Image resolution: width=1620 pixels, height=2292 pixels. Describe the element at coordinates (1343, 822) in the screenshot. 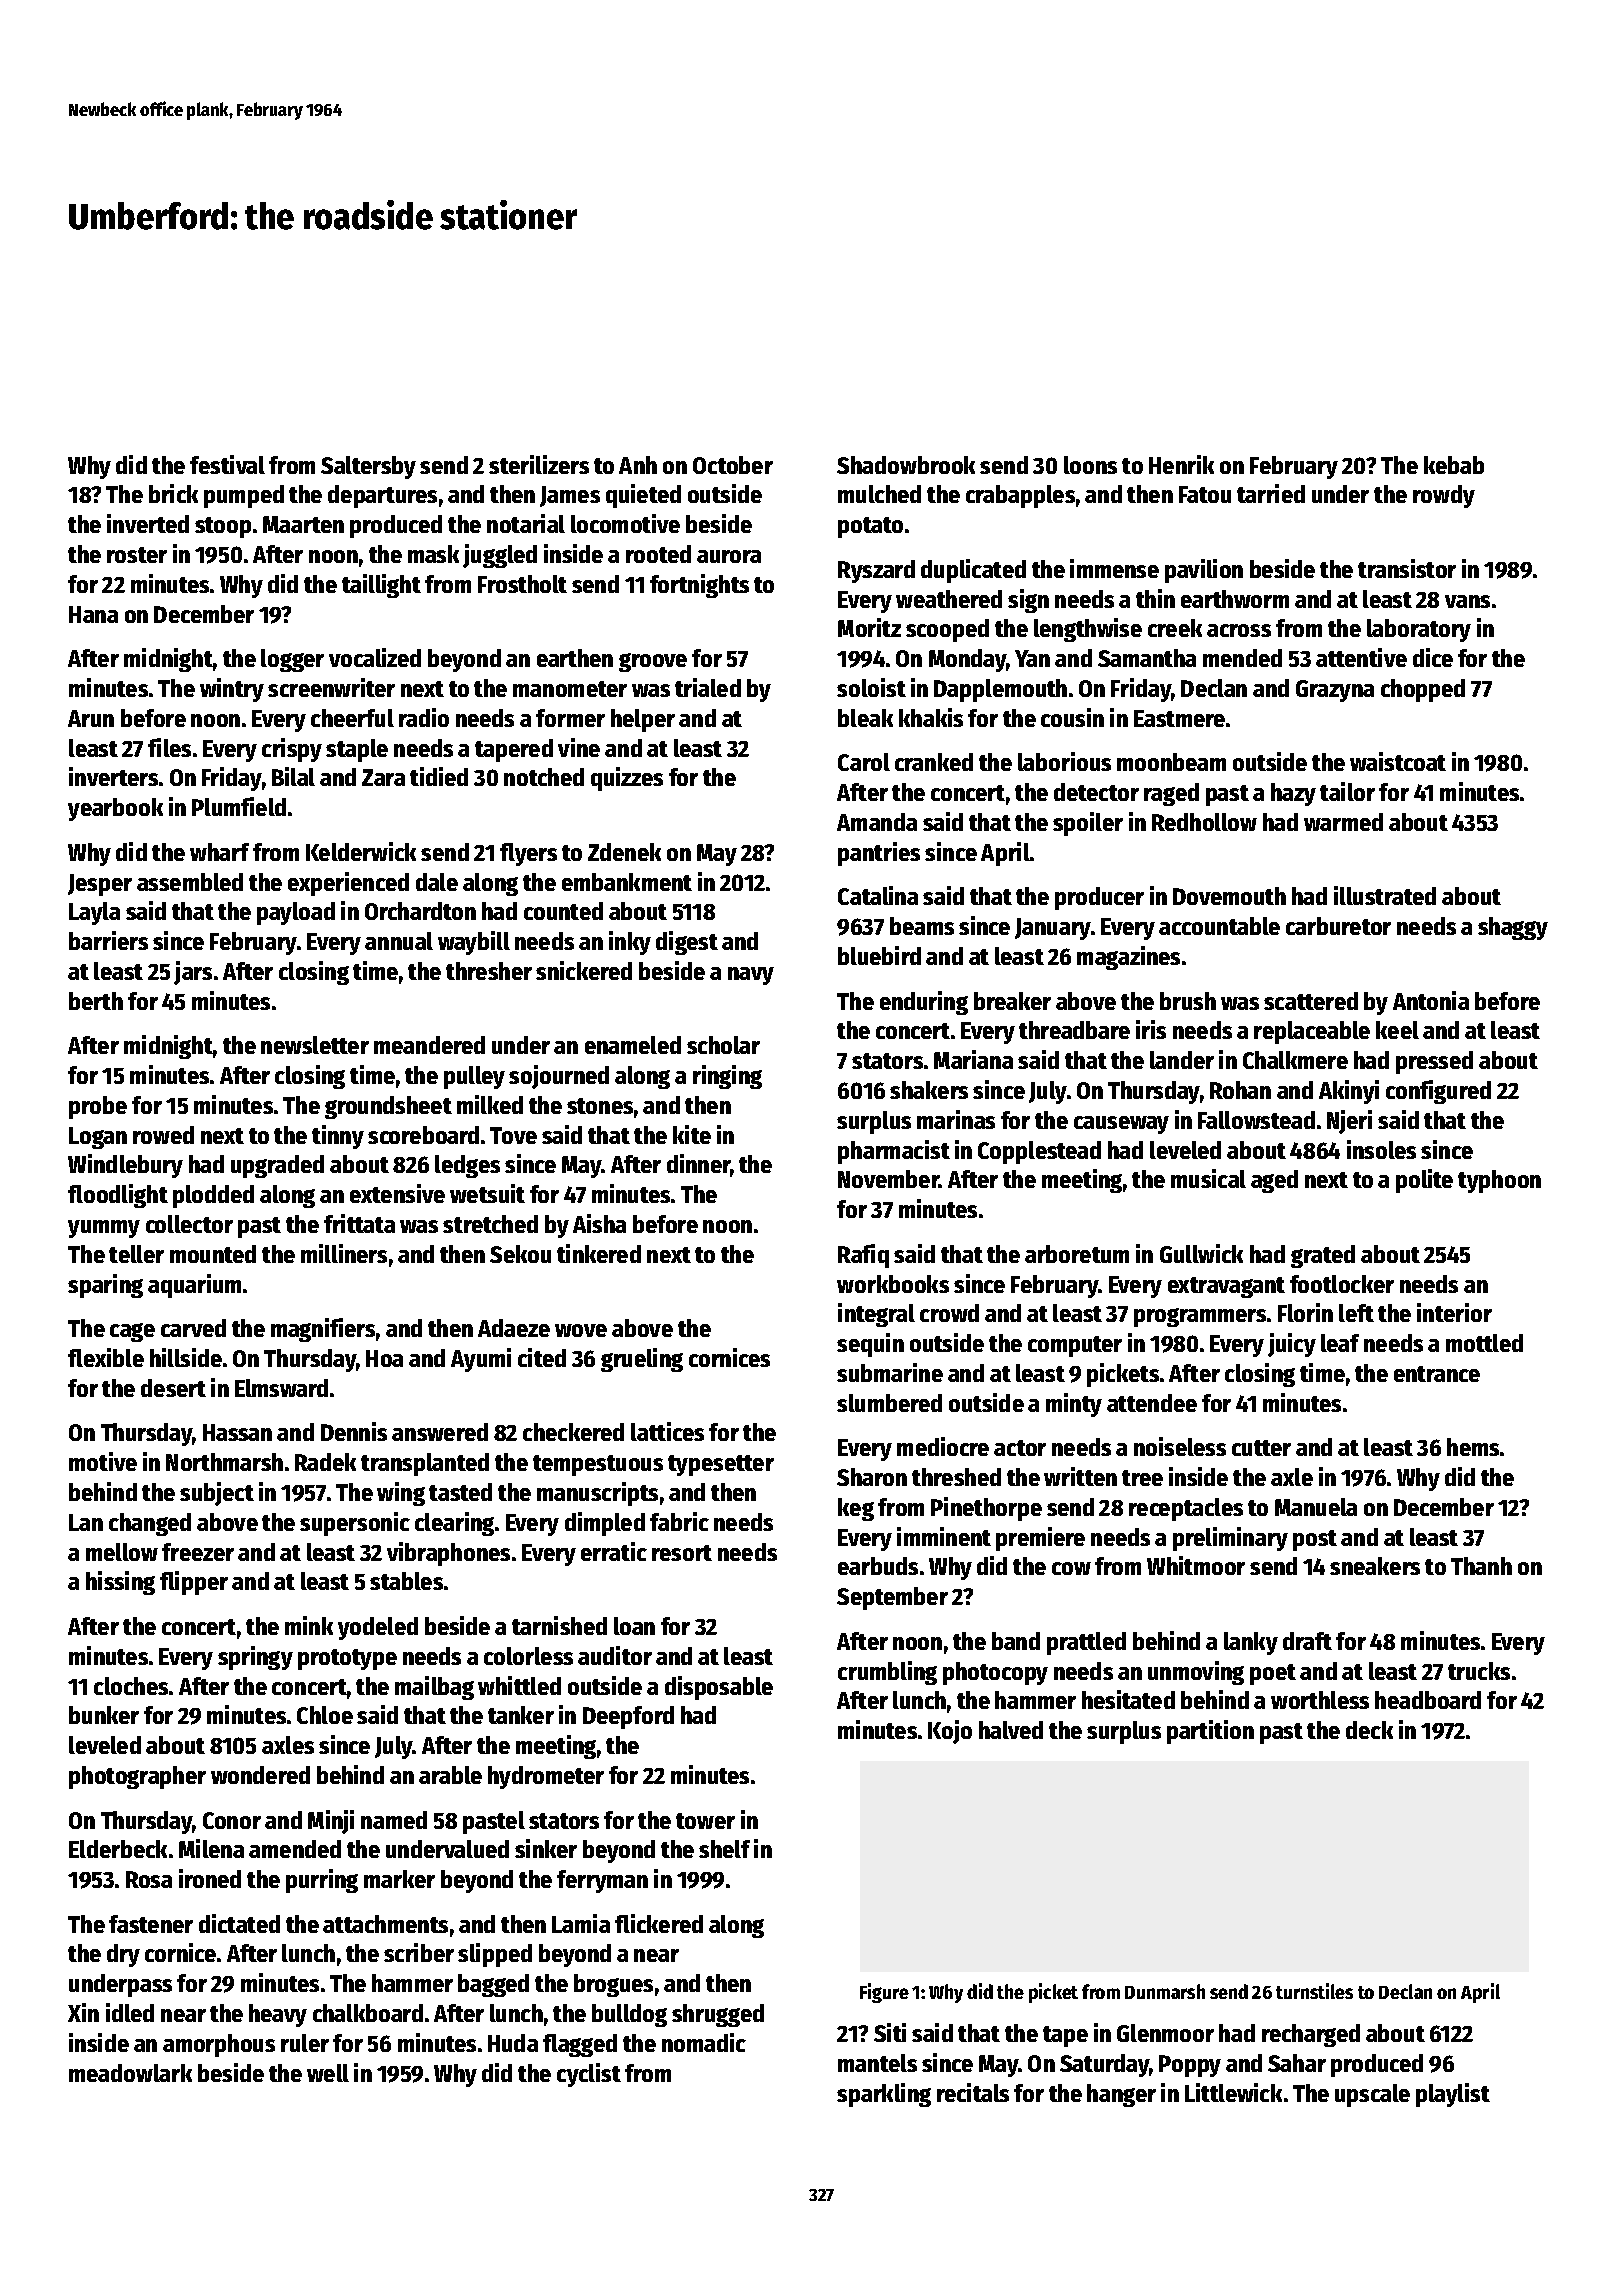

I see `warmed` at that location.
